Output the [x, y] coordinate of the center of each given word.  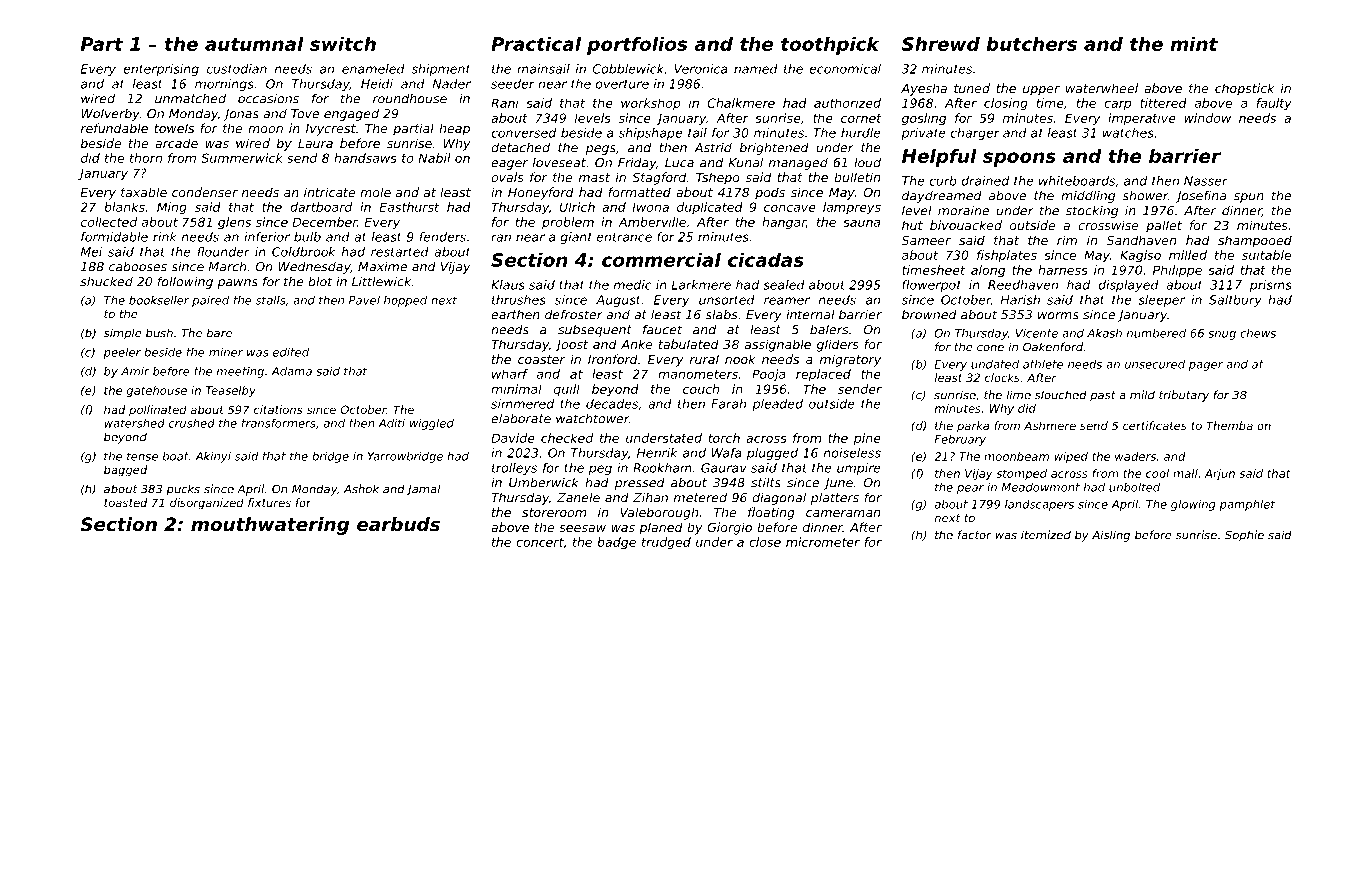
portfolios [637, 46]
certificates [1155, 425]
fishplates [1007, 256]
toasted [126, 502]
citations [278, 409]
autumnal [254, 44]
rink [165, 237]
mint [1194, 44]
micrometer [823, 542]
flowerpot [931, 286]
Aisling [1111, 536]
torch [724, 438]
